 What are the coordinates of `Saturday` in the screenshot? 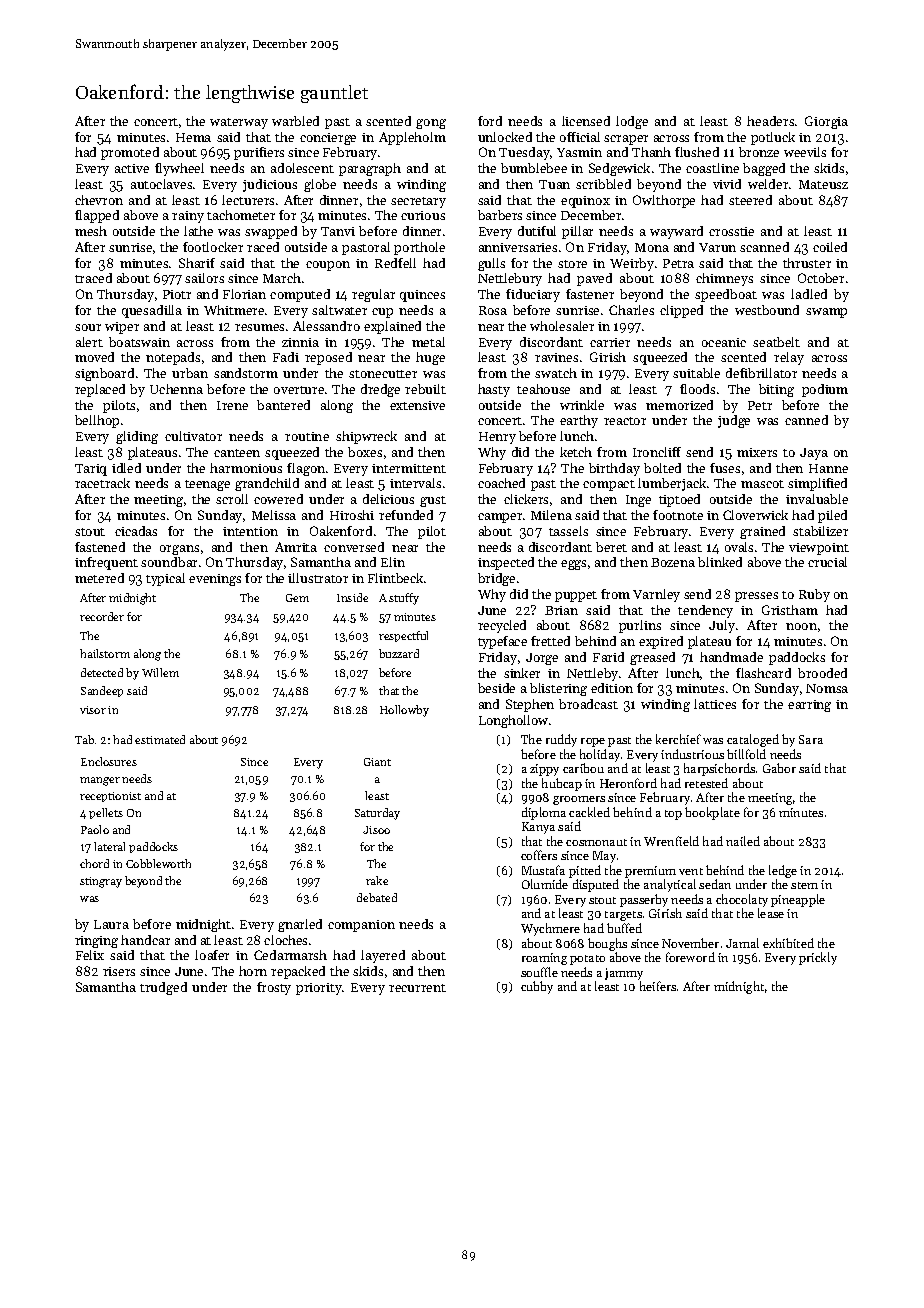 It's located at (377, 814).
